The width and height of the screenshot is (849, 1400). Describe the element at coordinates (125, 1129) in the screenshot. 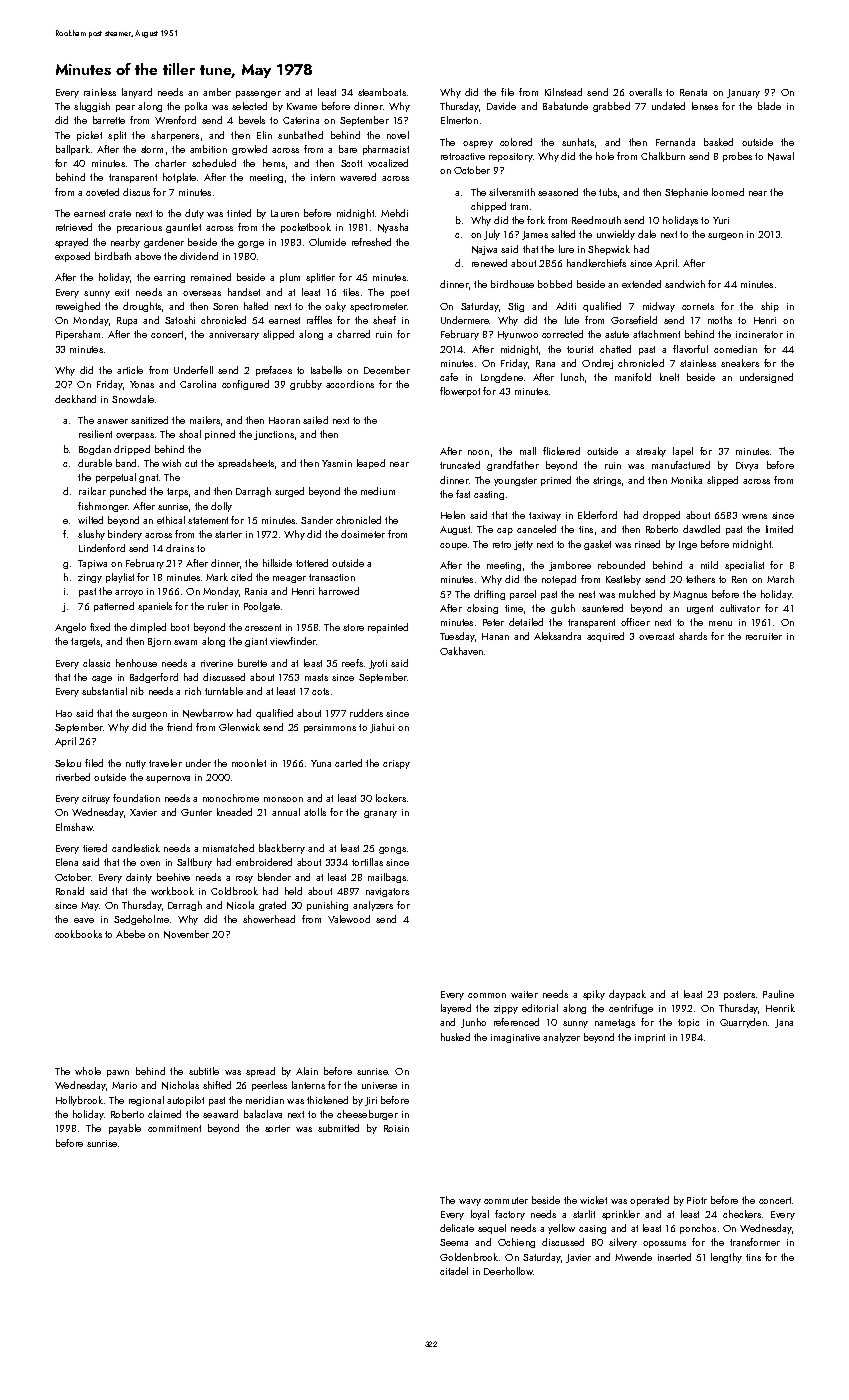

I see `payable` at that location.
